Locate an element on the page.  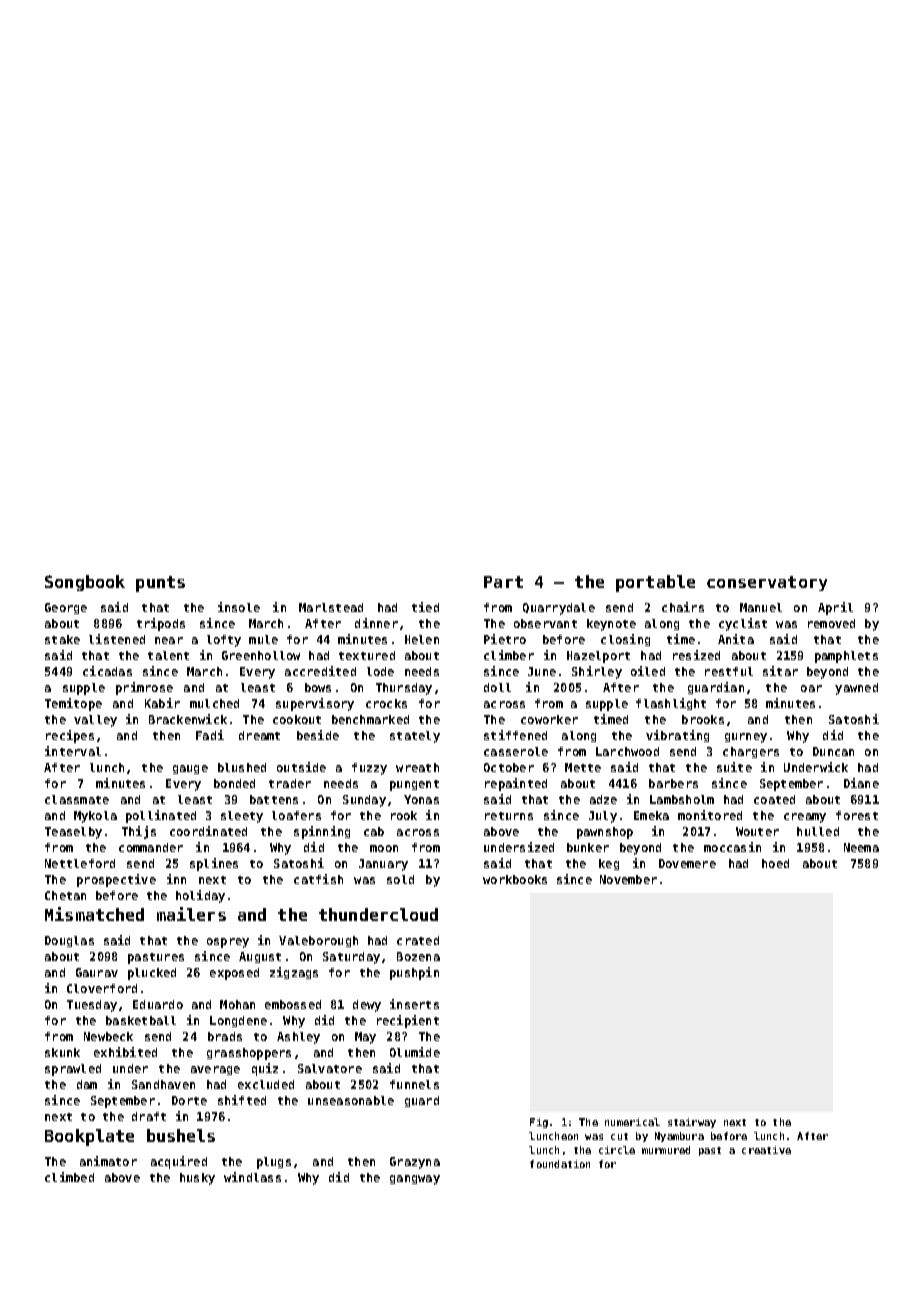
conservatory is located at coordinates (767, 583).
